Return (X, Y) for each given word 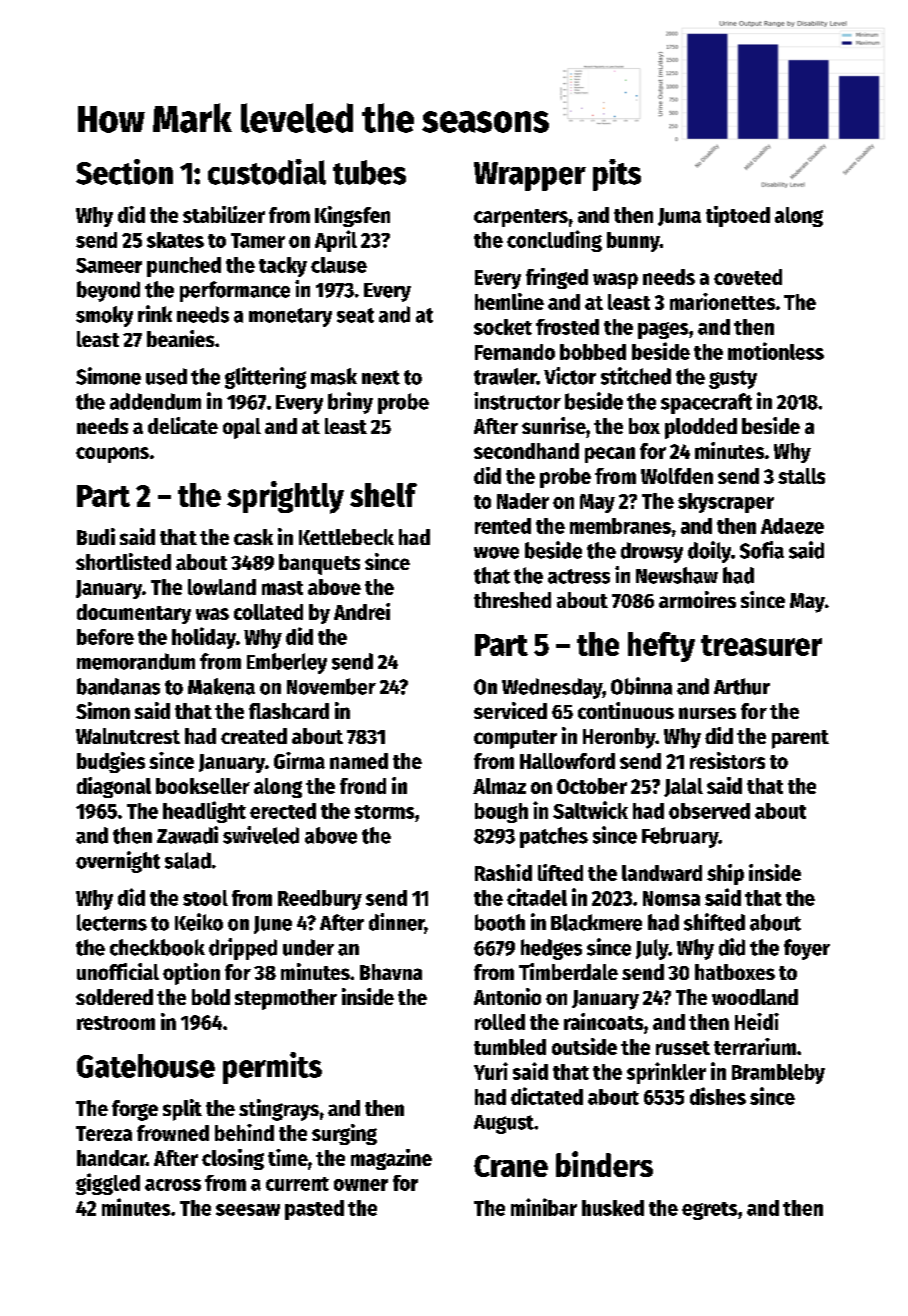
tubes (369, 172)
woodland (755, 997)
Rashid (503, 872)
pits (617, 175)
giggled (108, 1184)
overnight (118, 862)
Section (124, 172)
